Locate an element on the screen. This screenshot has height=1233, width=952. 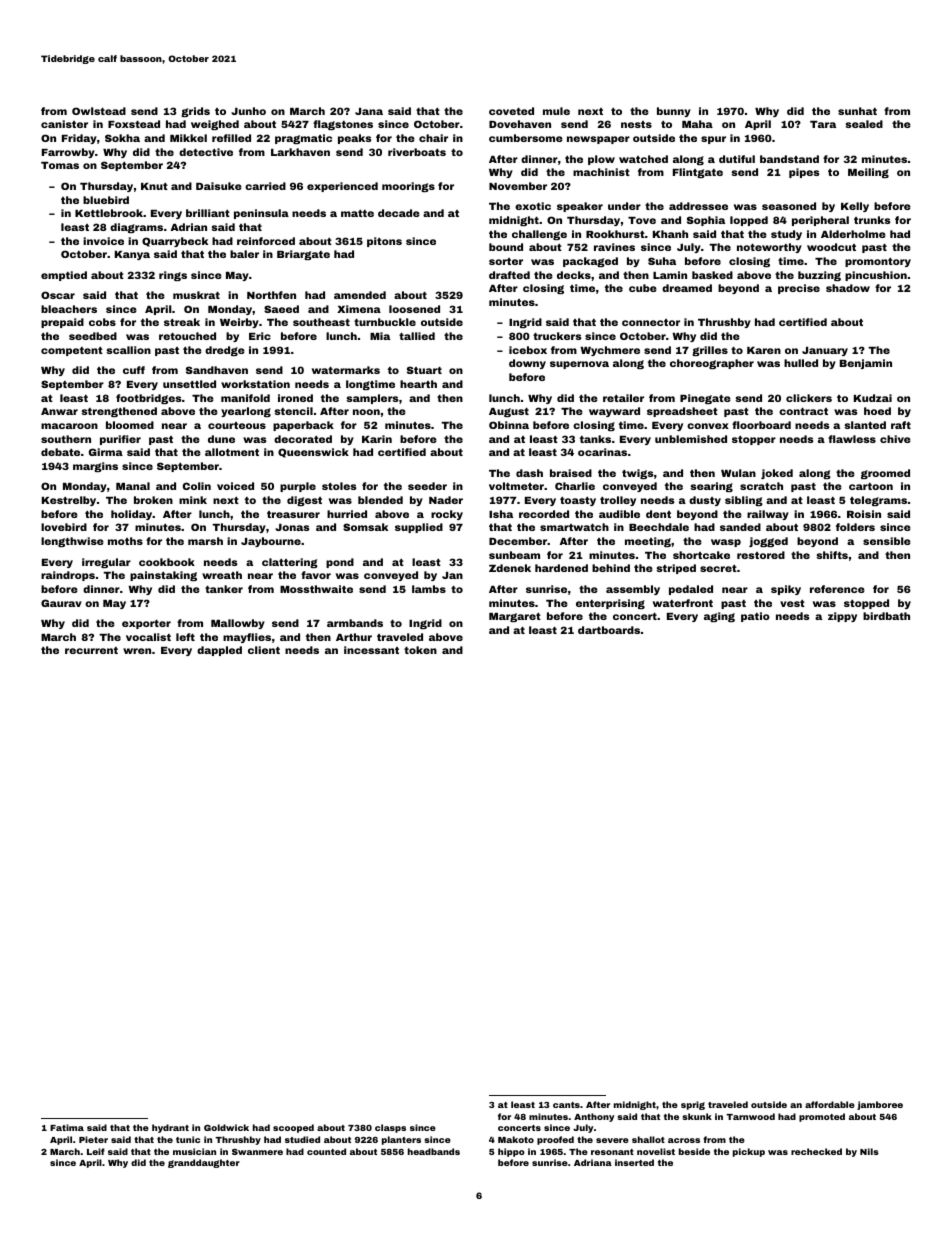
competent is located at coordinates (72, 351).
